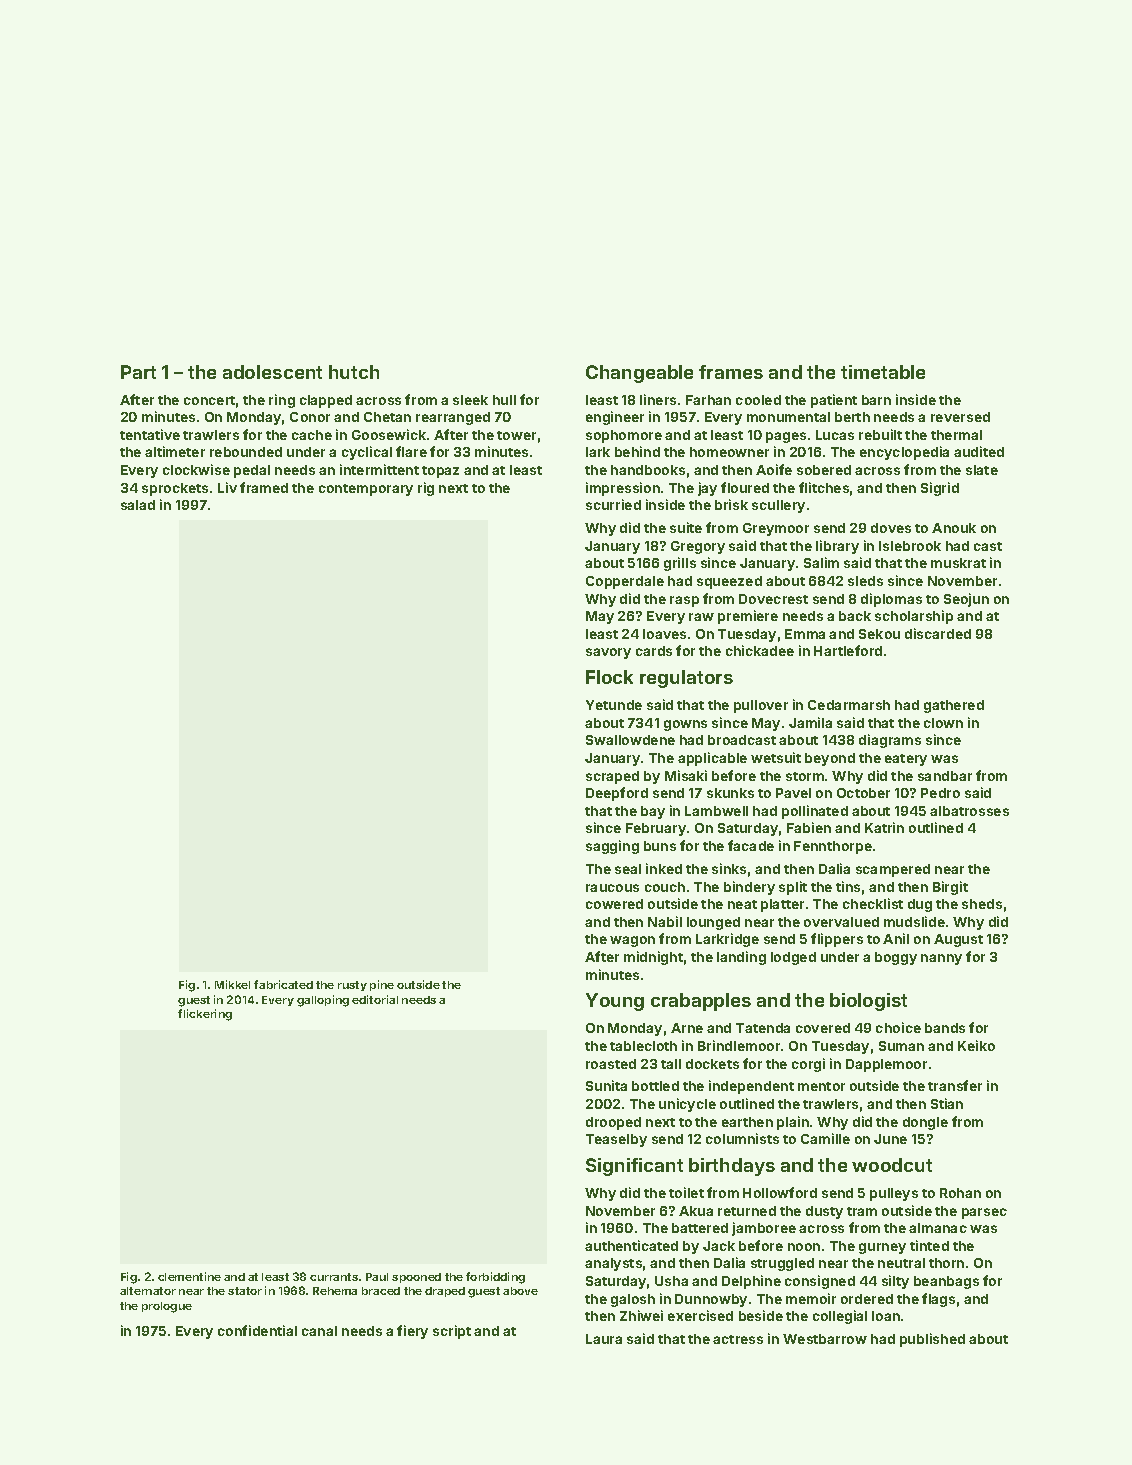 The width and height of the screenshot is (1132, 1465). Describe the element at coordinates (940, 793) in the screenshot. I see `Pedro` at that location.
